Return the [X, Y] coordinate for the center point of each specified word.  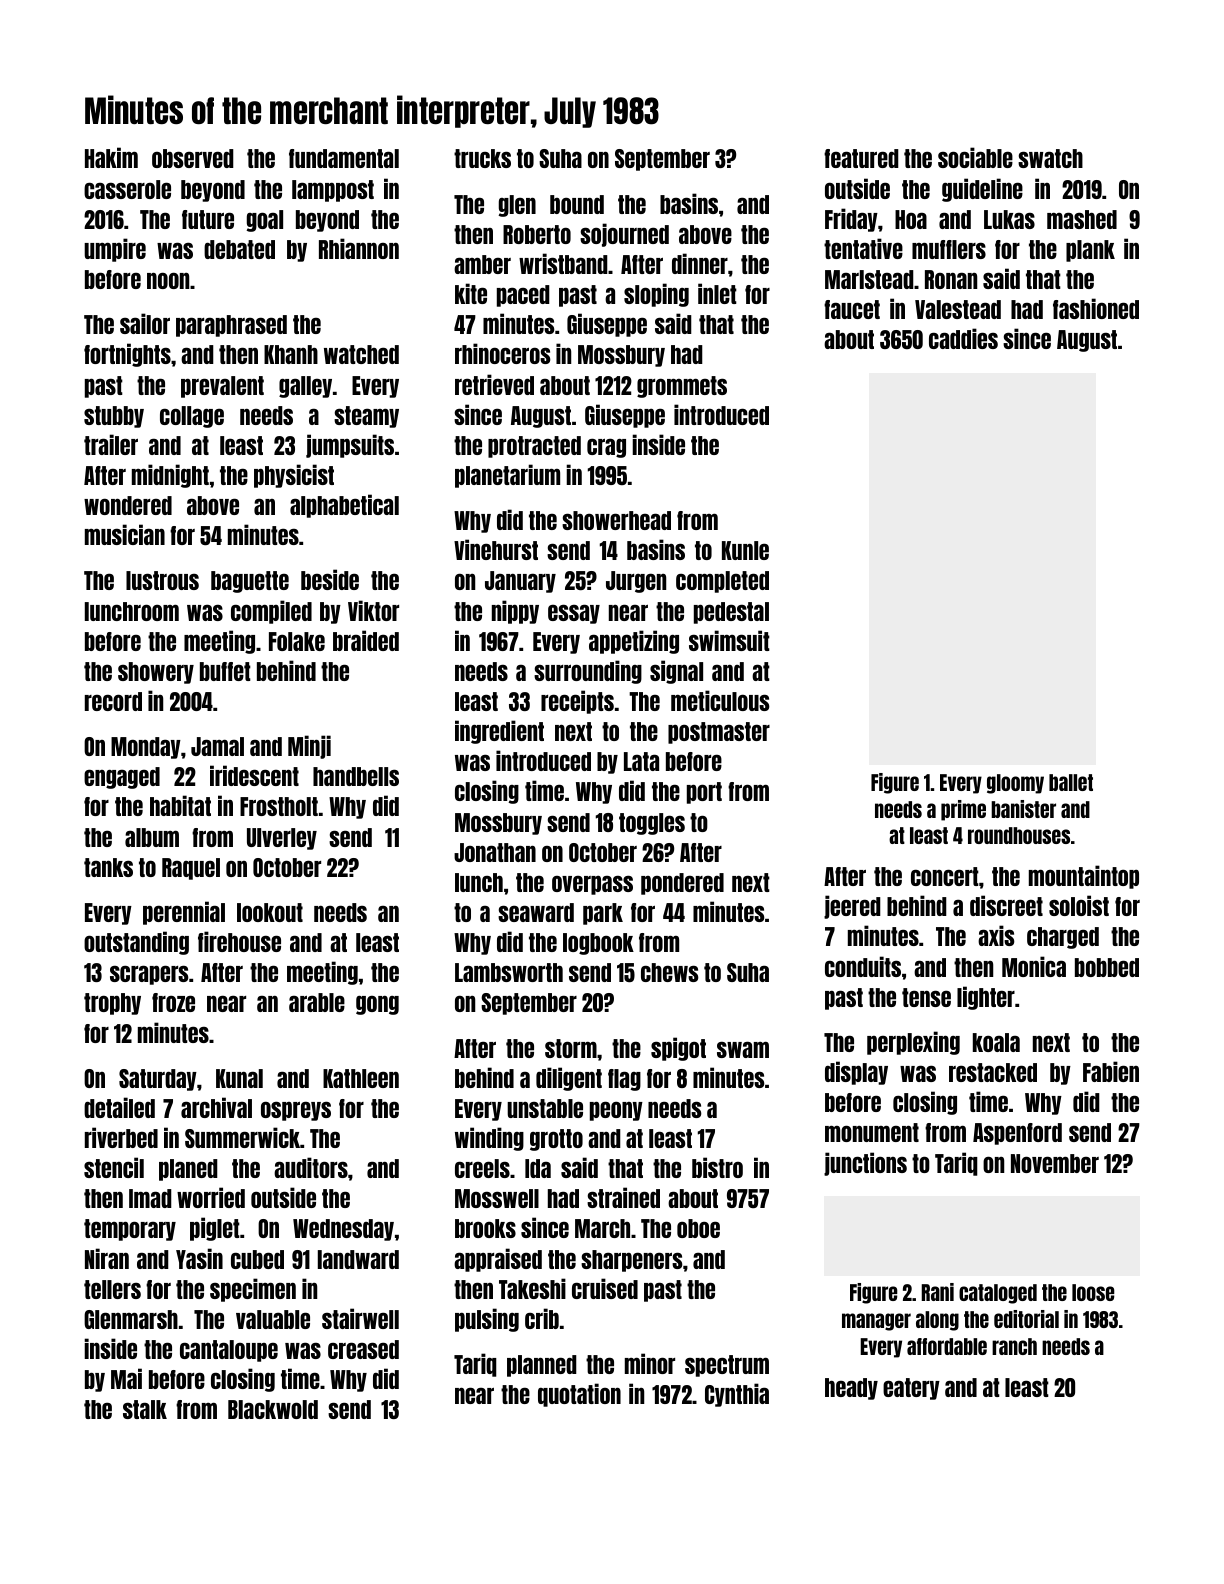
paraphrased [231, 326]
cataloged [998, 1294]
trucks [482, 158]
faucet [852, 309]
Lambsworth [509, 972]
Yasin [199, 1258]
